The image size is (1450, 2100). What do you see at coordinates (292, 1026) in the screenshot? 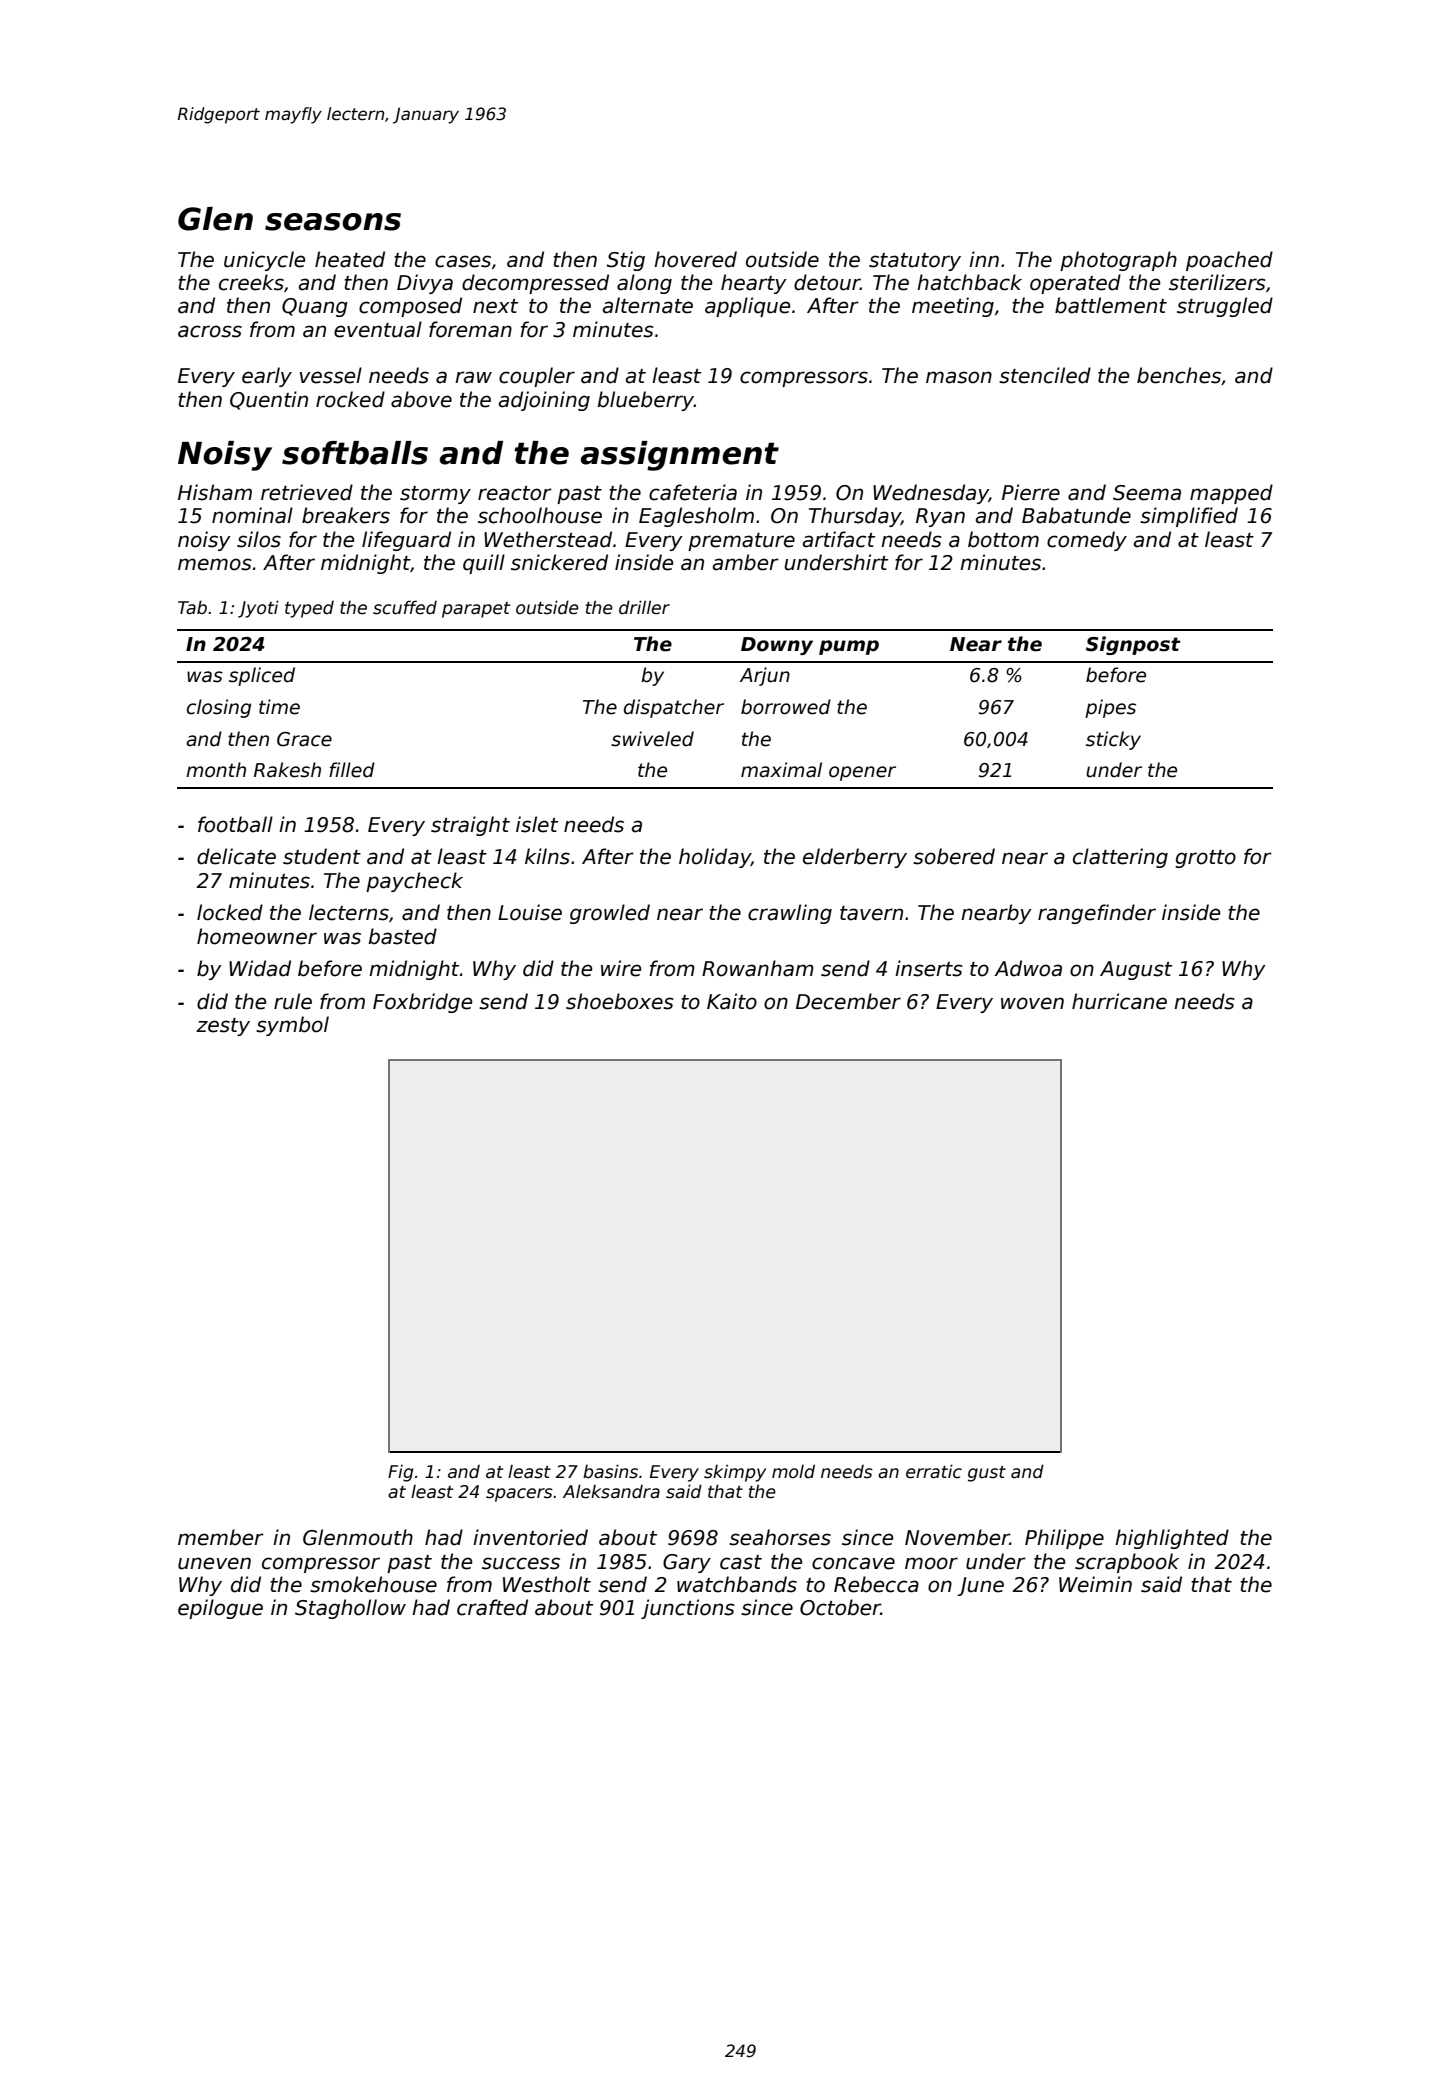
I see `symbol` at bounding box center [292, 1026].
